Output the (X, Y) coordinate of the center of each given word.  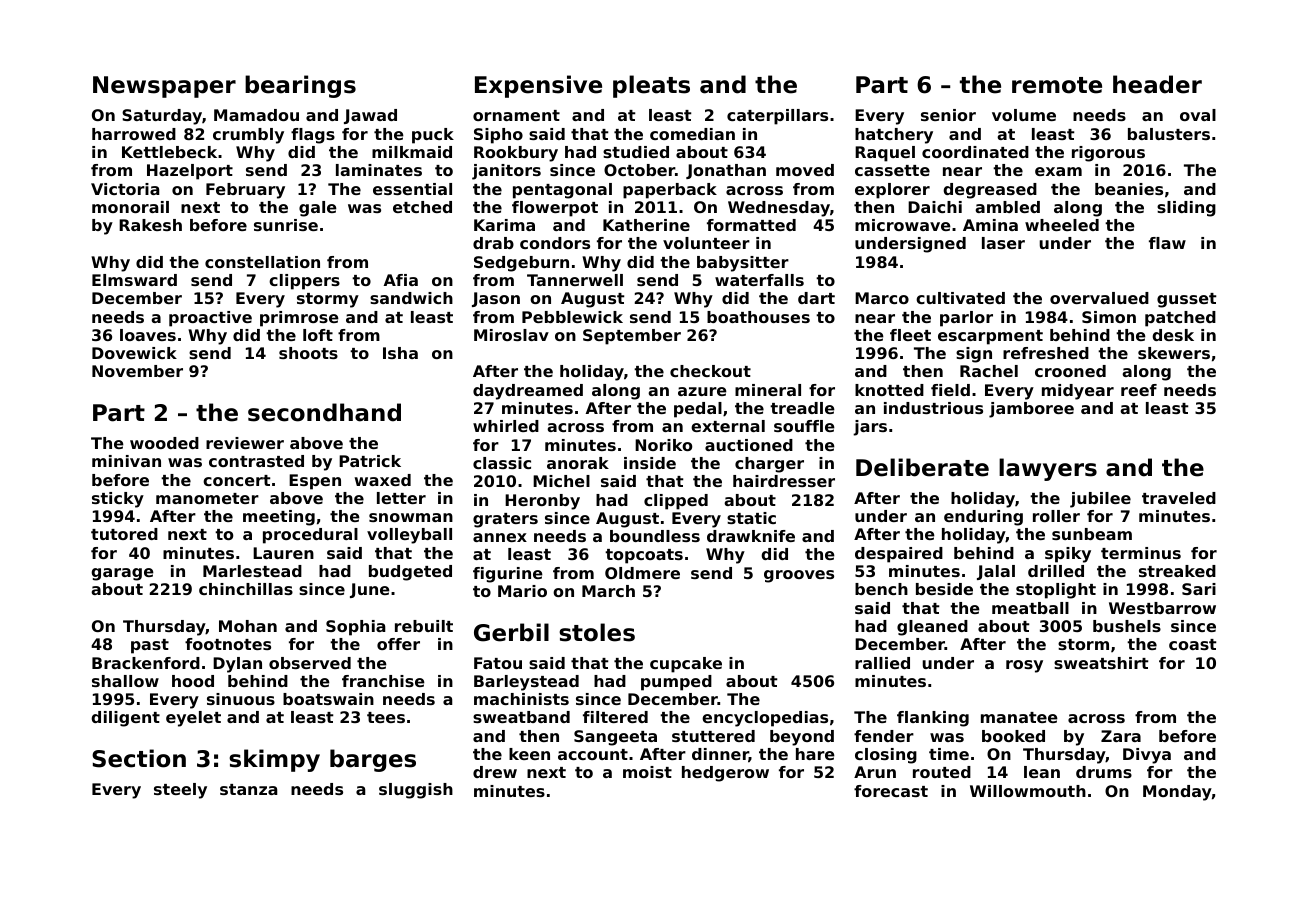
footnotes (228, 644)
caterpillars (777, 117)
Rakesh (150, 225)
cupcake (686, 665)
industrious (933, 408)
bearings (300, 86)
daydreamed (528, 392)
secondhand (324, 412)
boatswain (328, 699)
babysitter (743, 264)
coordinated (975, 152)
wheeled (1062, 225)
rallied (882, 663)
